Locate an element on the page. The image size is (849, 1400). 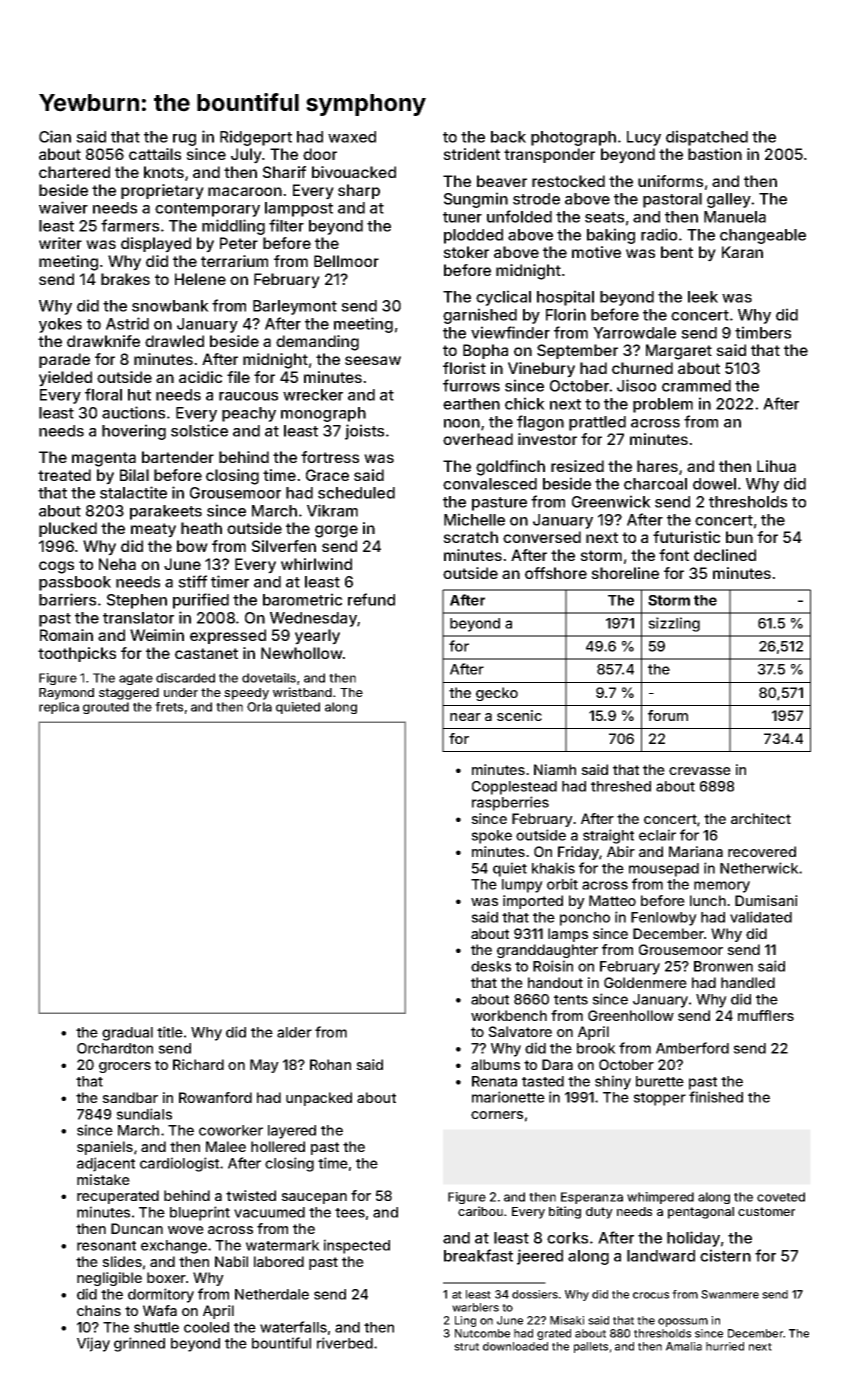
cardiologist is located at coordinates (179, 1164).
